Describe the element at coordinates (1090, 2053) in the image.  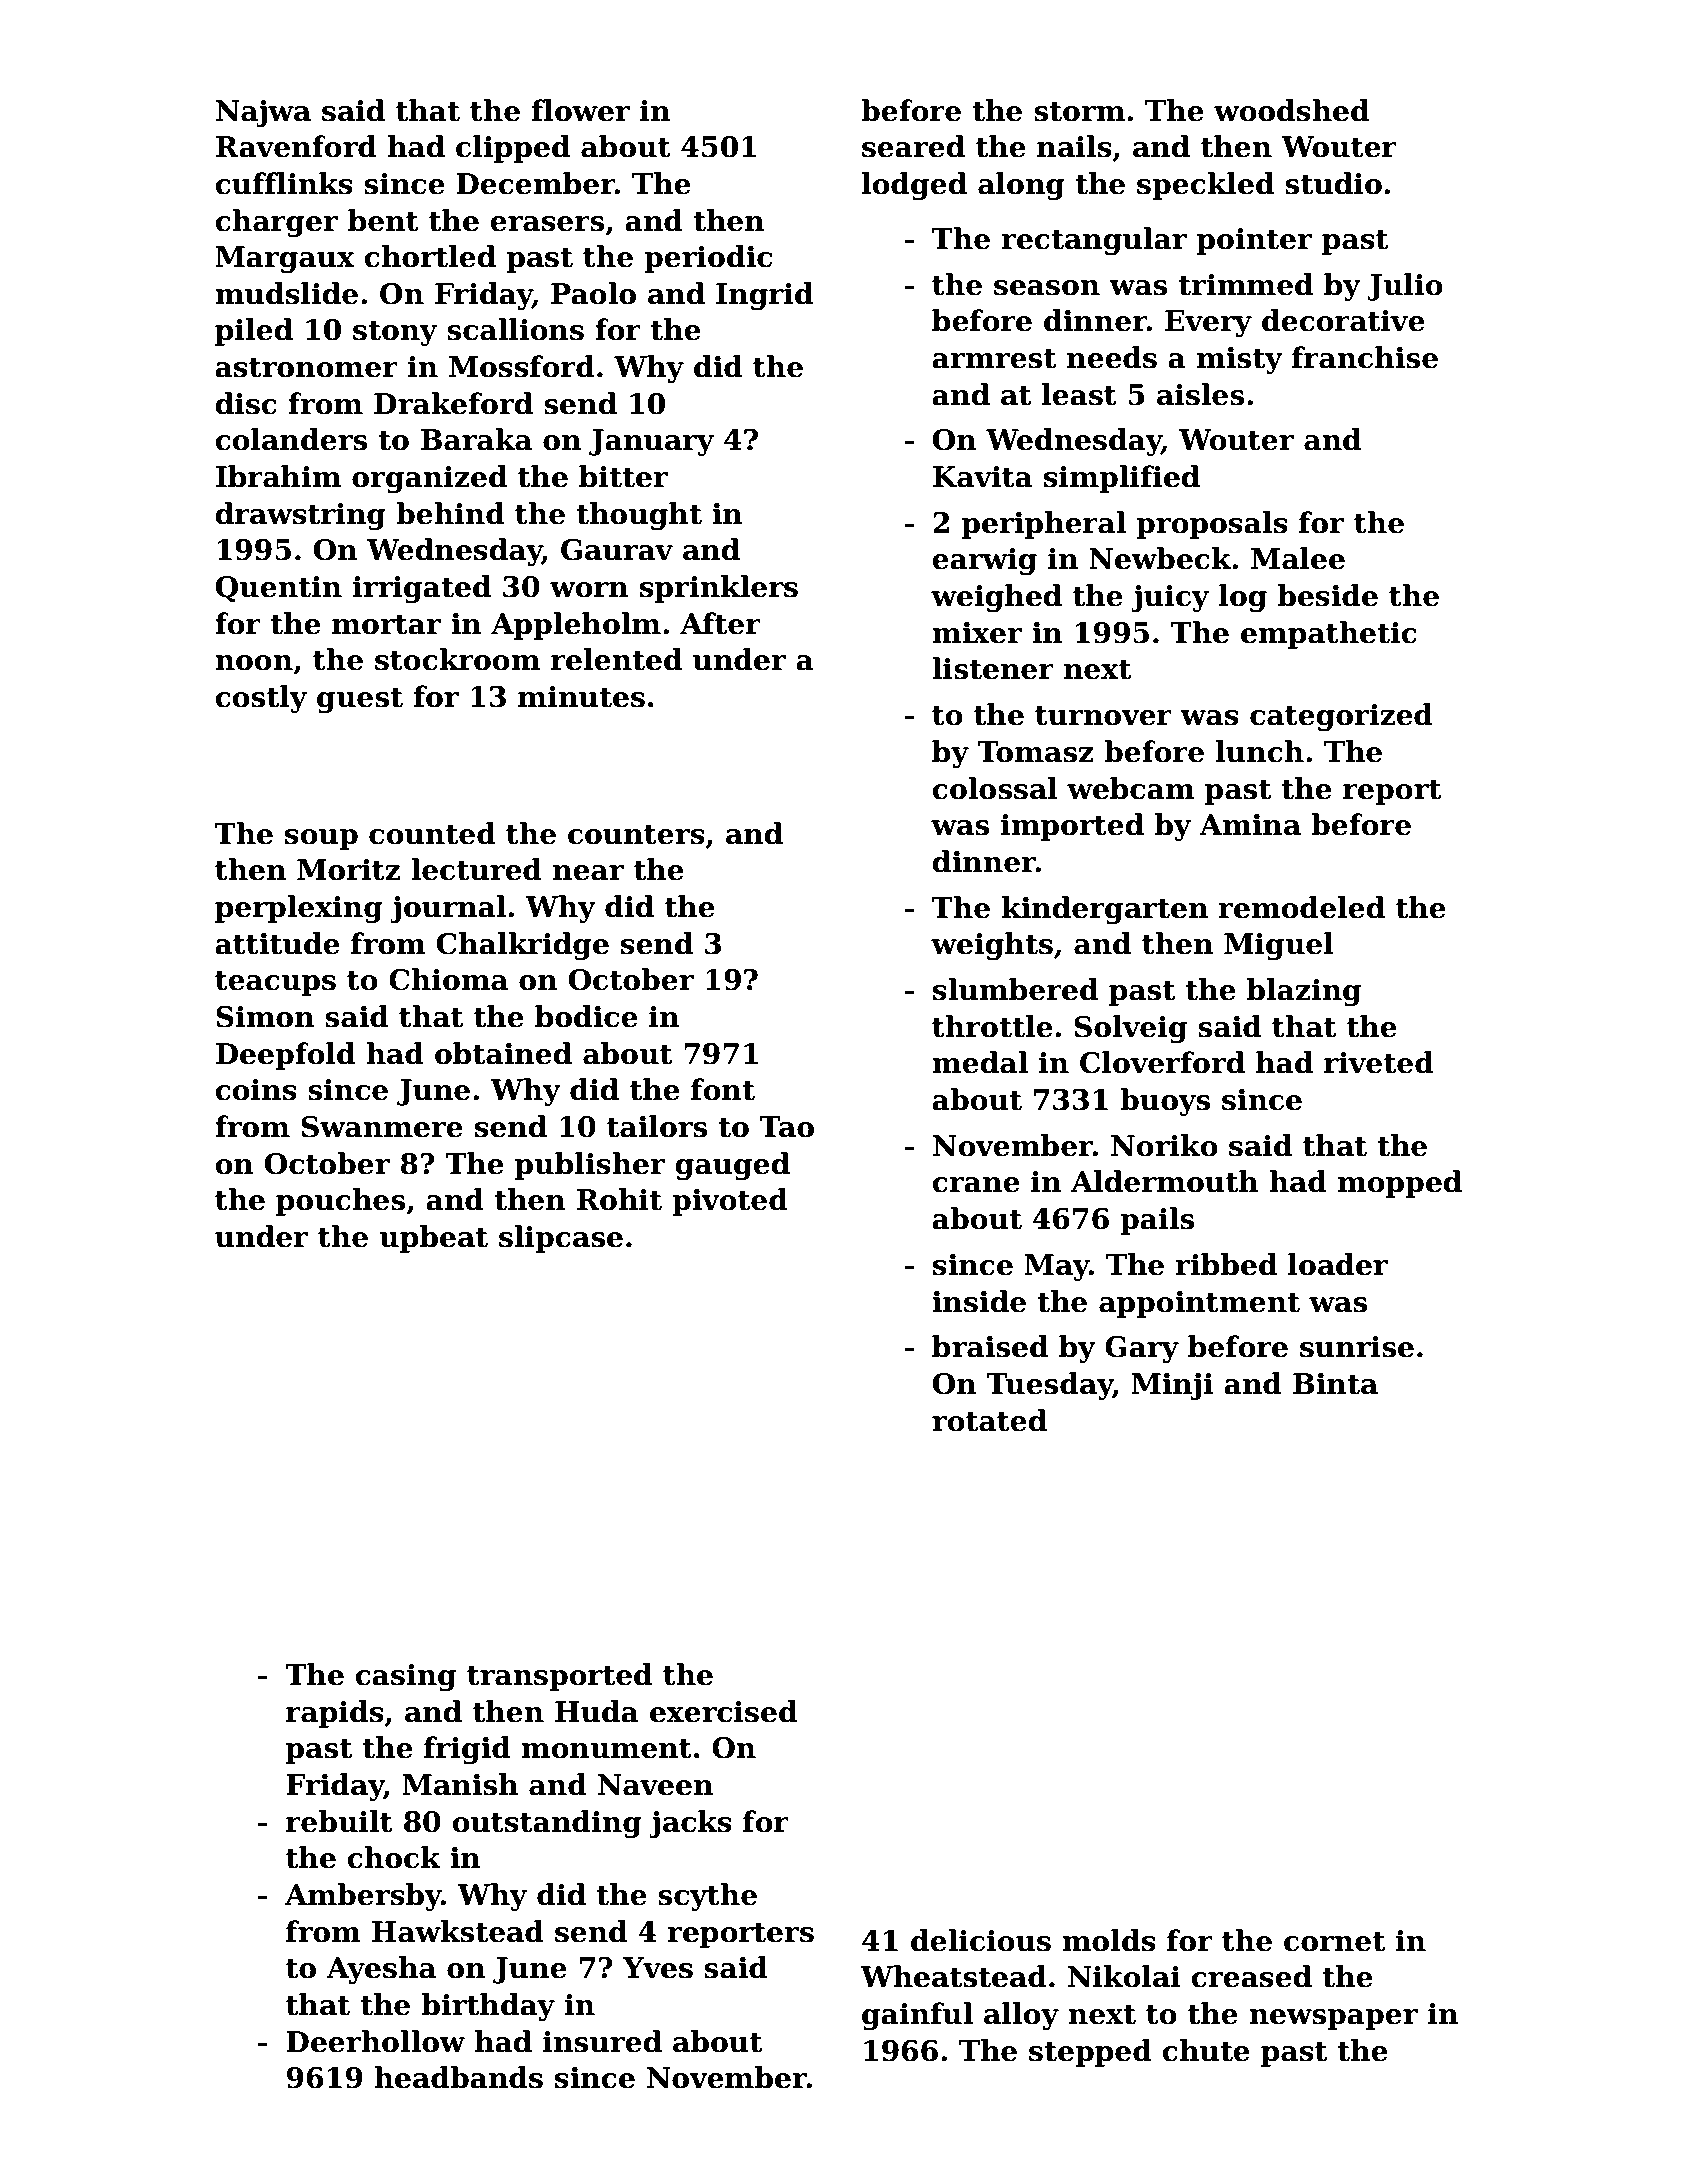
I see `stepped` at that location.
